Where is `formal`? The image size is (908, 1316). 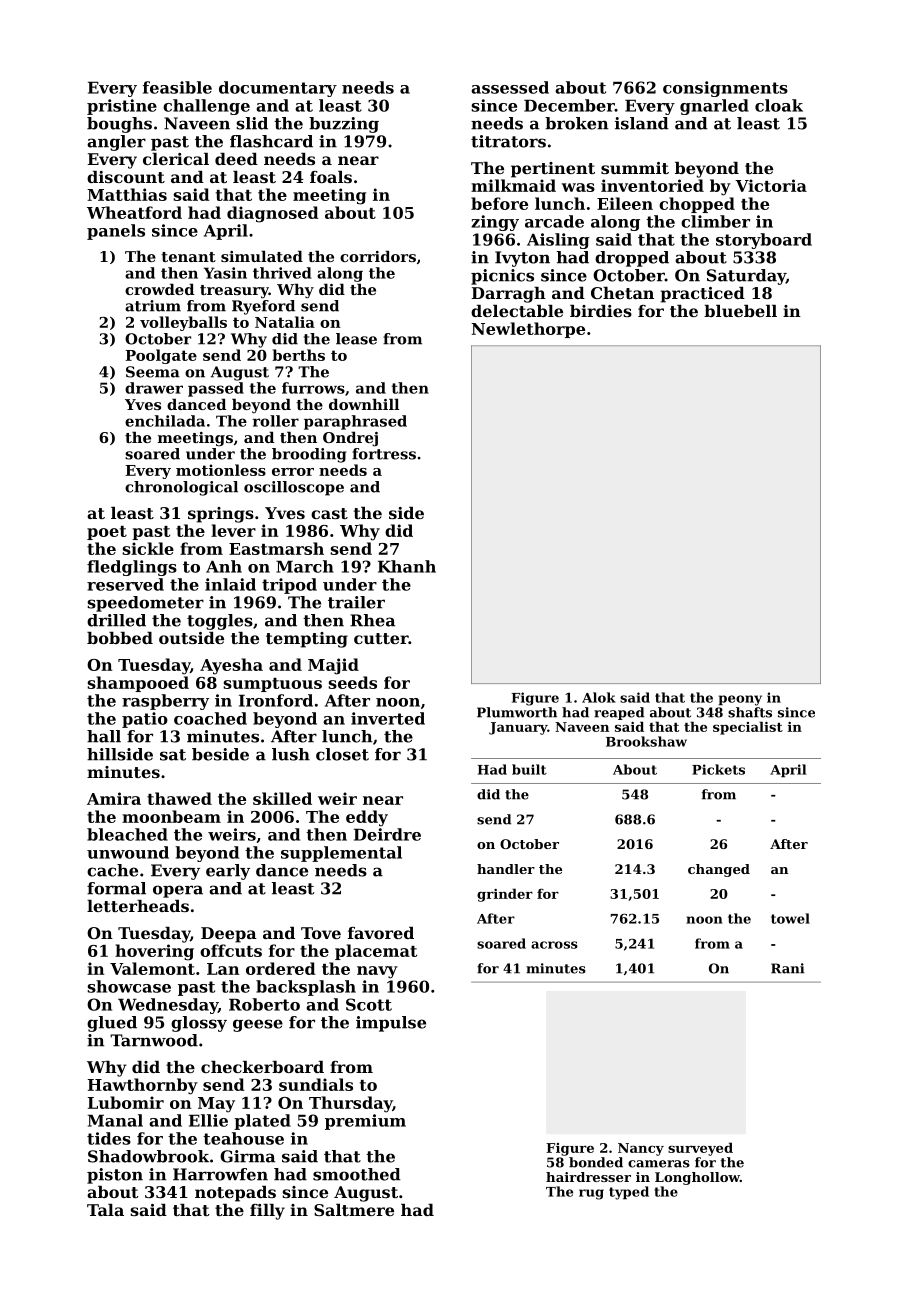
formal is located at coordinates (116, 888).
